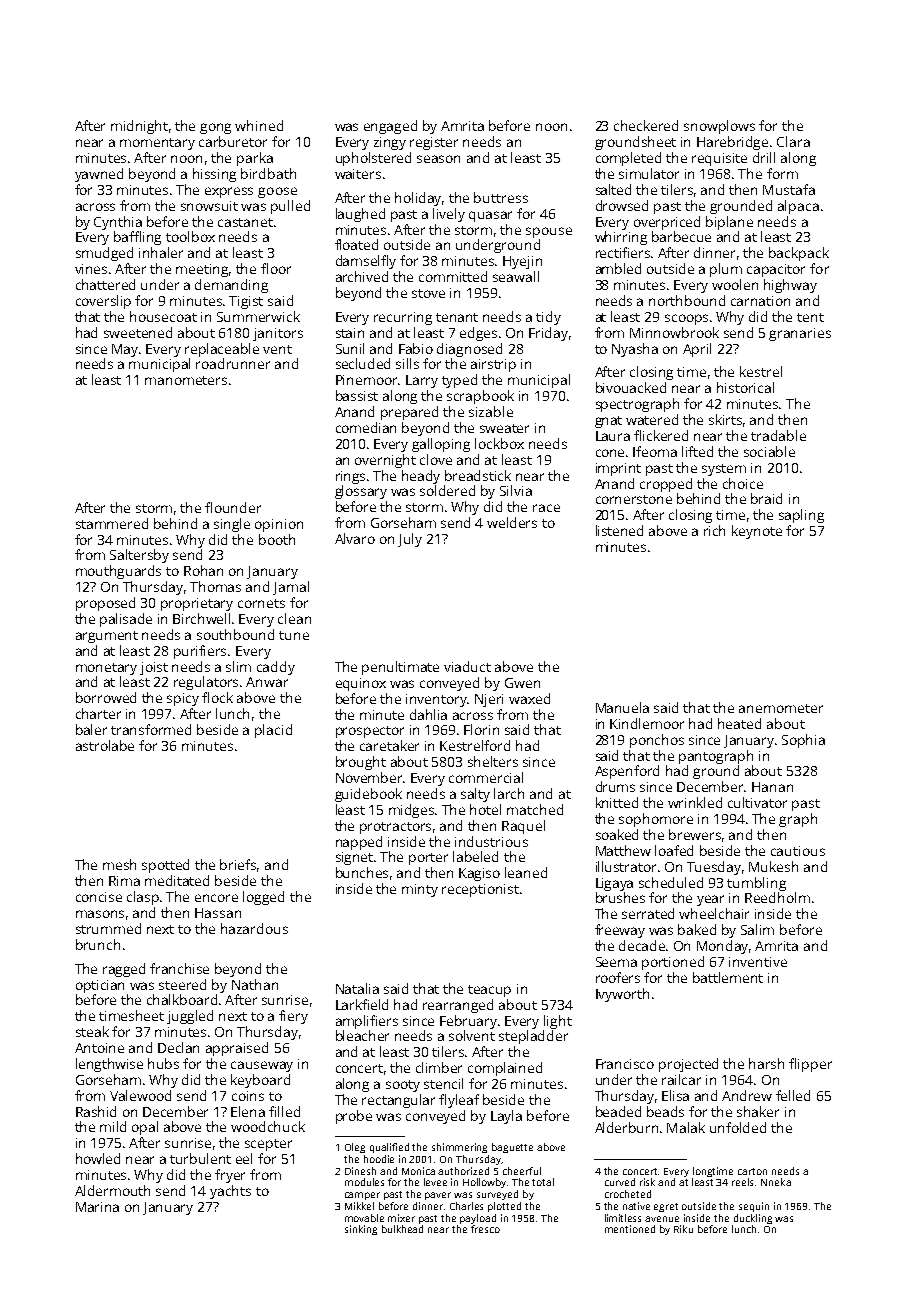 This image has width=908, height=1316. I want to click on astrolabe, so click(105, 745).
